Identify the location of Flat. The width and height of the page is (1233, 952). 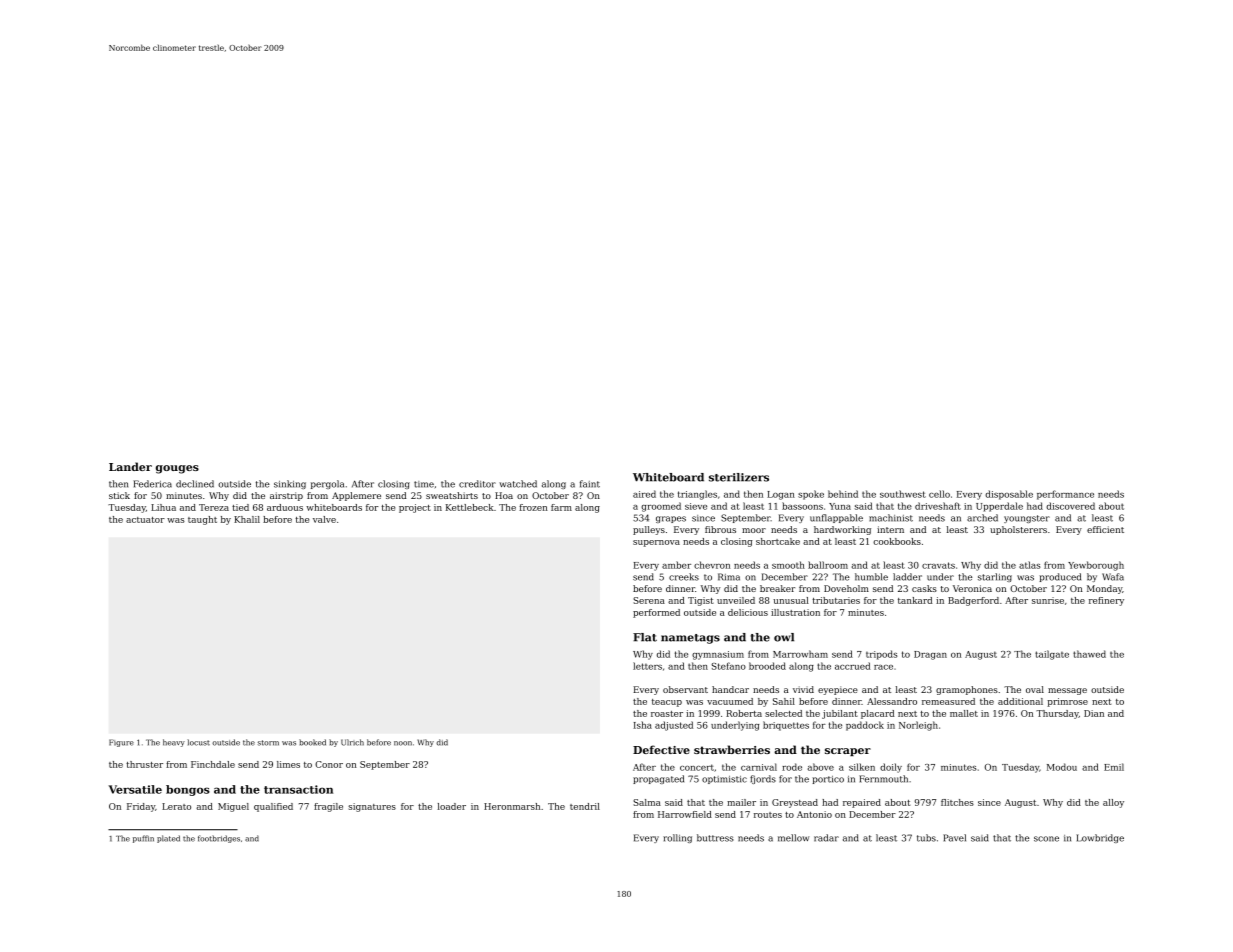
(645, 637).
